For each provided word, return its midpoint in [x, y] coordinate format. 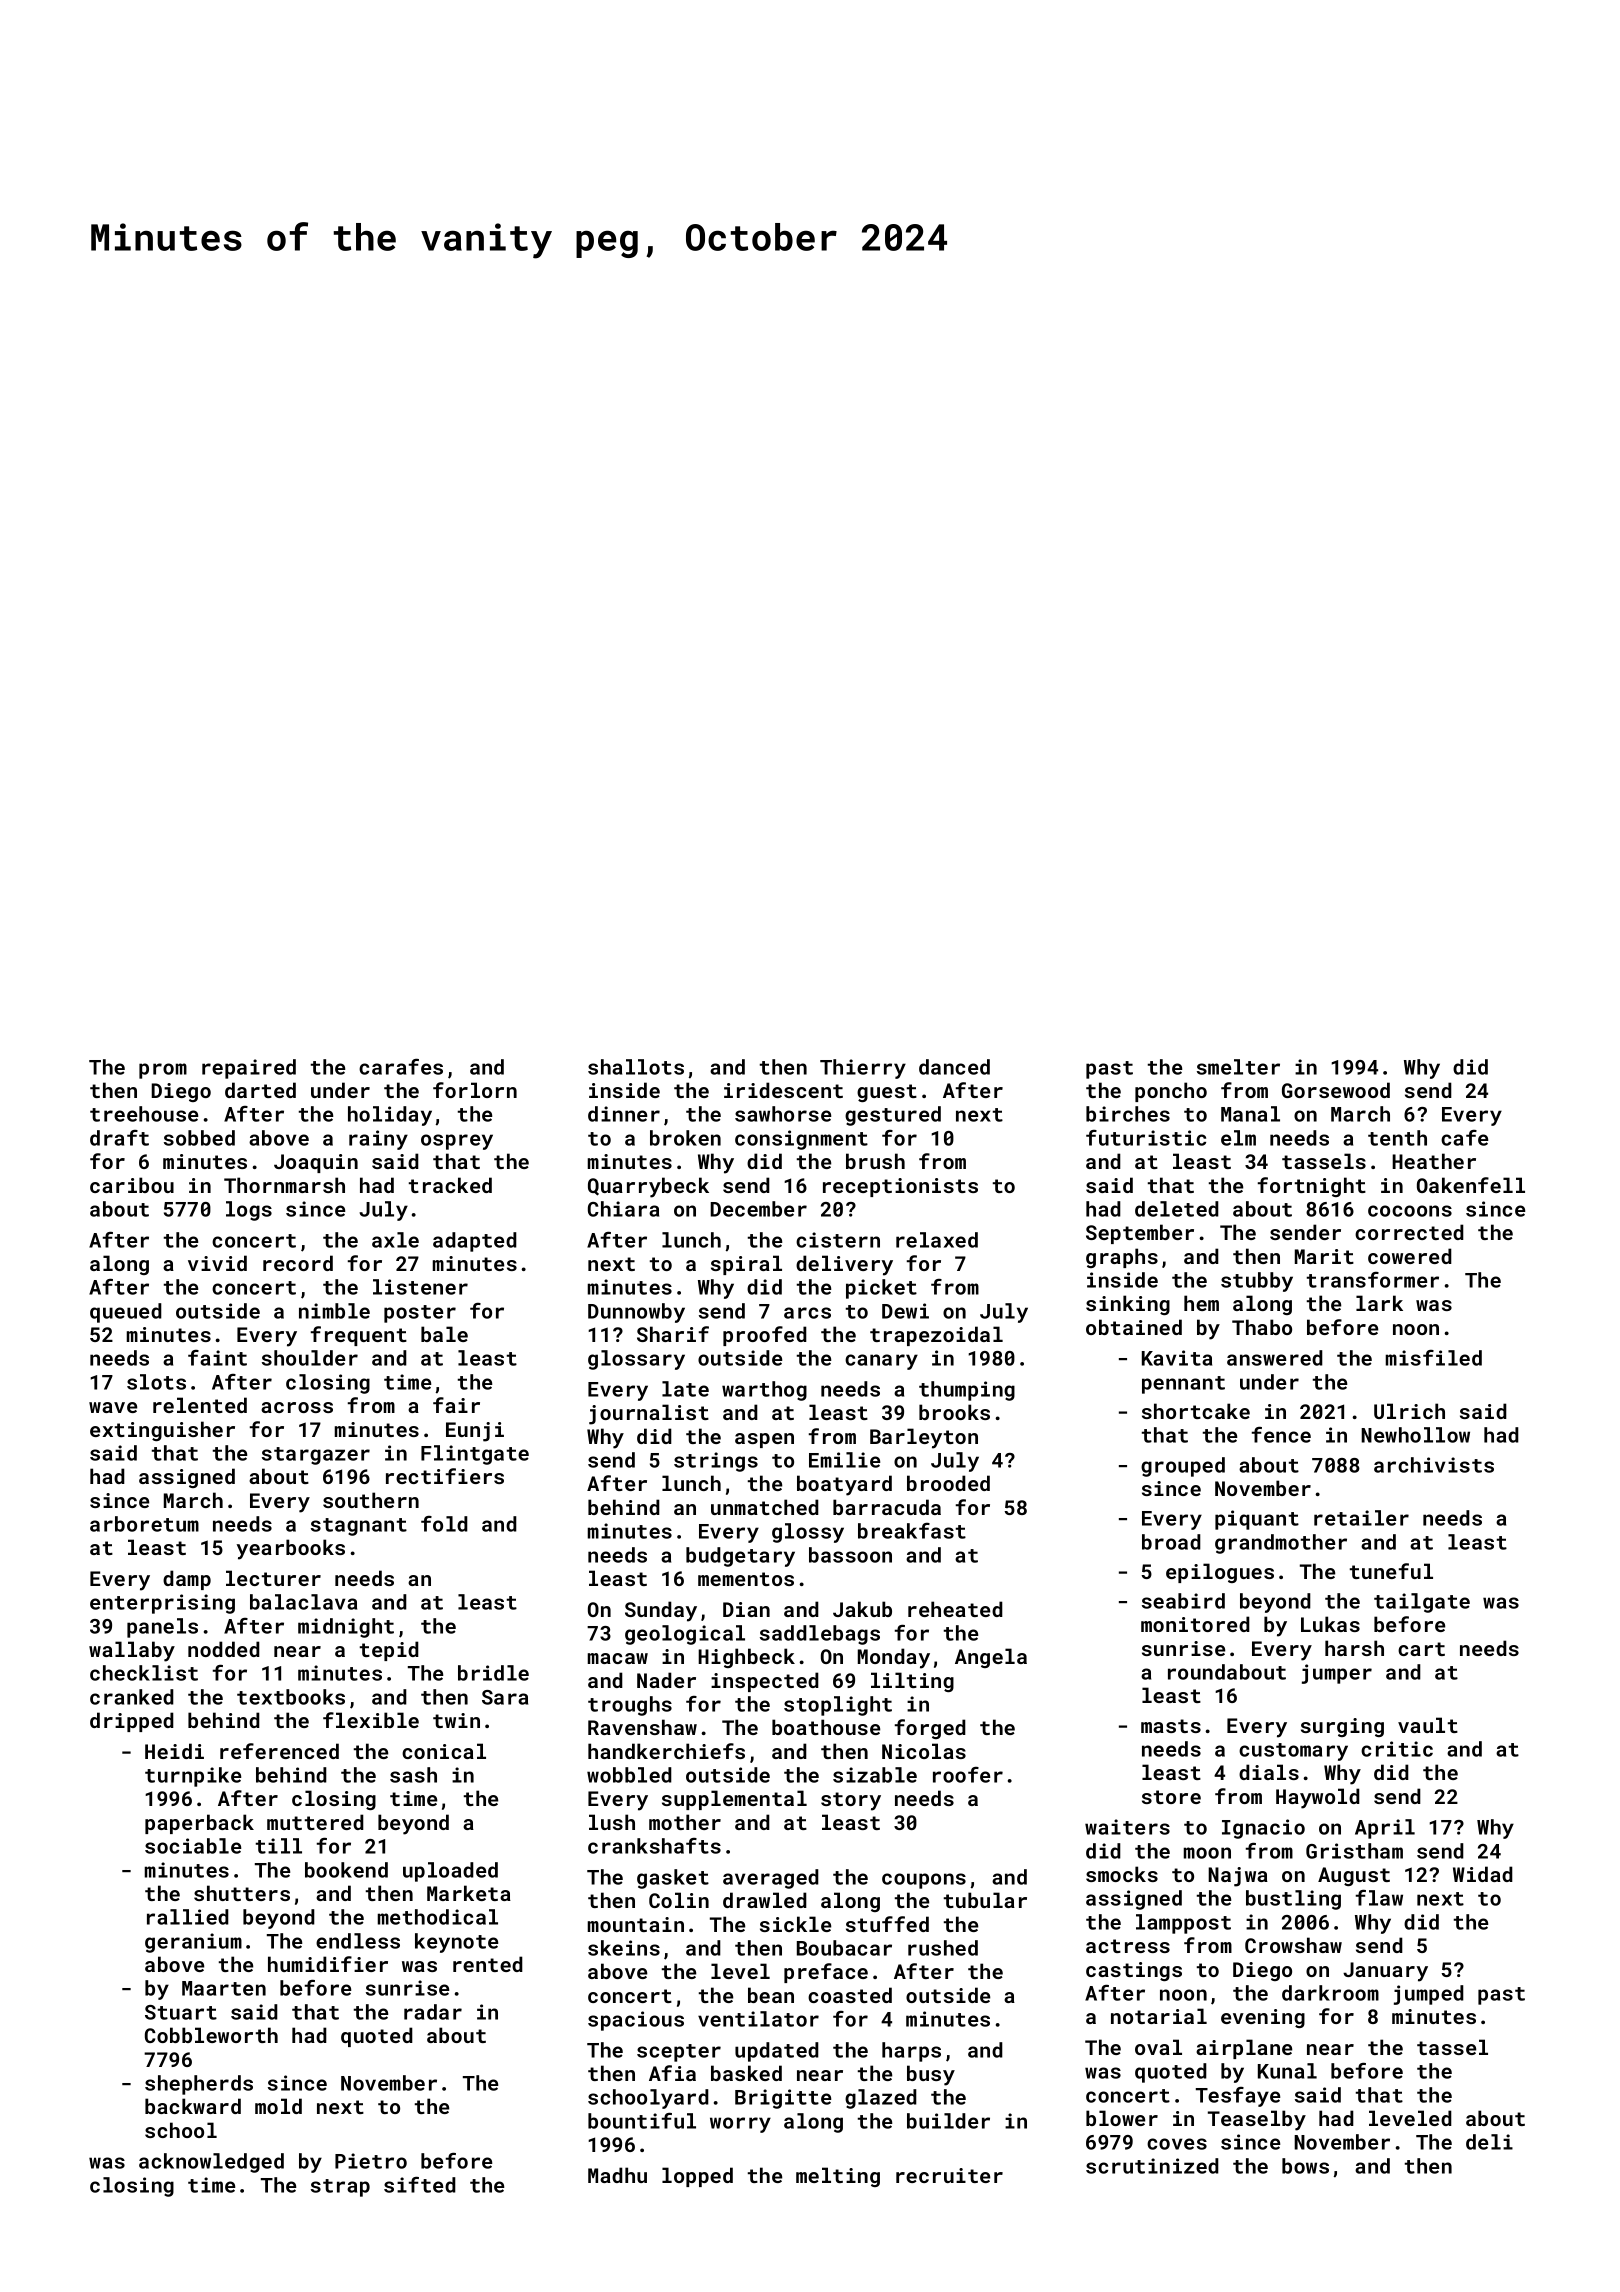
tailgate [1422, 1603]
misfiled [1434, 1358]
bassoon [850, 1555]
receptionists [900, 1187]
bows [1305, 2166]
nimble [334, 1311]
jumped [1429, 1995]
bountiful [642, 2120]
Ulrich [1409, 1411]
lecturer [273, 1578]
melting [838, 2177]
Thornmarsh [284, 1185]
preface [826, 1973]
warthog [764, 1391]
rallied [188, 1917]
